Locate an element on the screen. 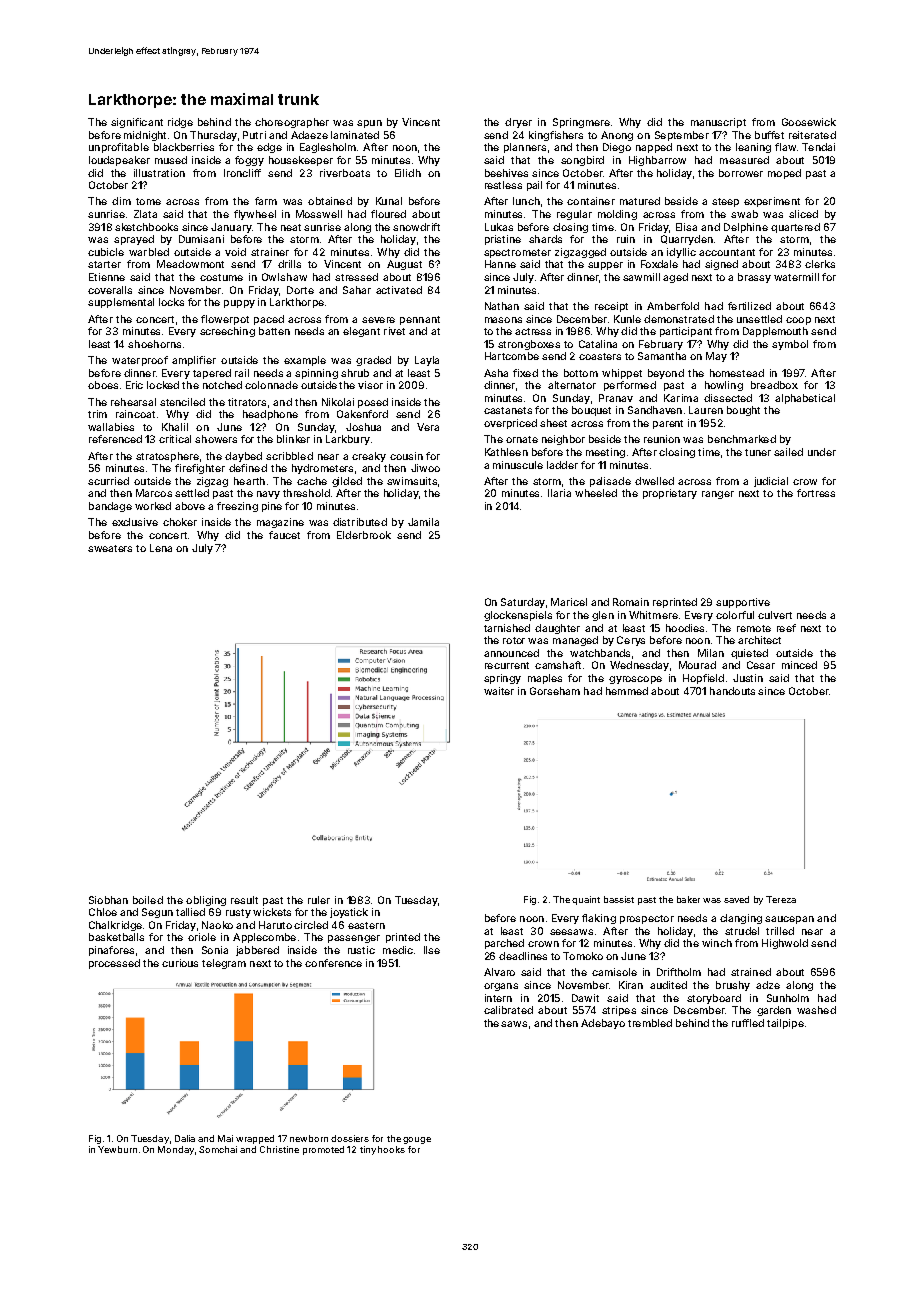  spun is located at coordinates (369, 124).
